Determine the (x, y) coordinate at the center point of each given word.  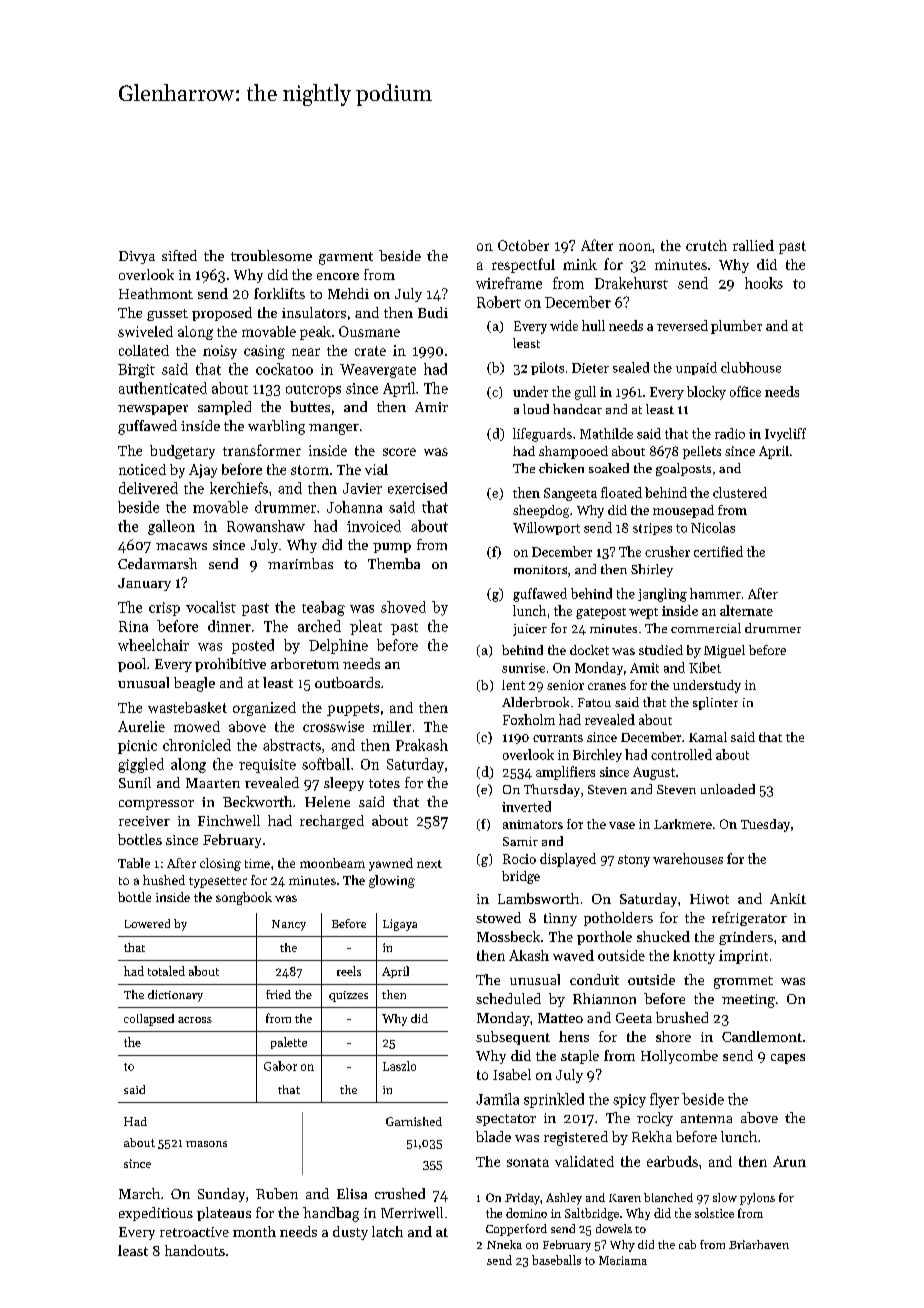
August (654, 773)
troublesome (271, 255)
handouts (195, 1250)
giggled (141, 765)
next (429, 864)
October (523, 245)
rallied (753, 245)
